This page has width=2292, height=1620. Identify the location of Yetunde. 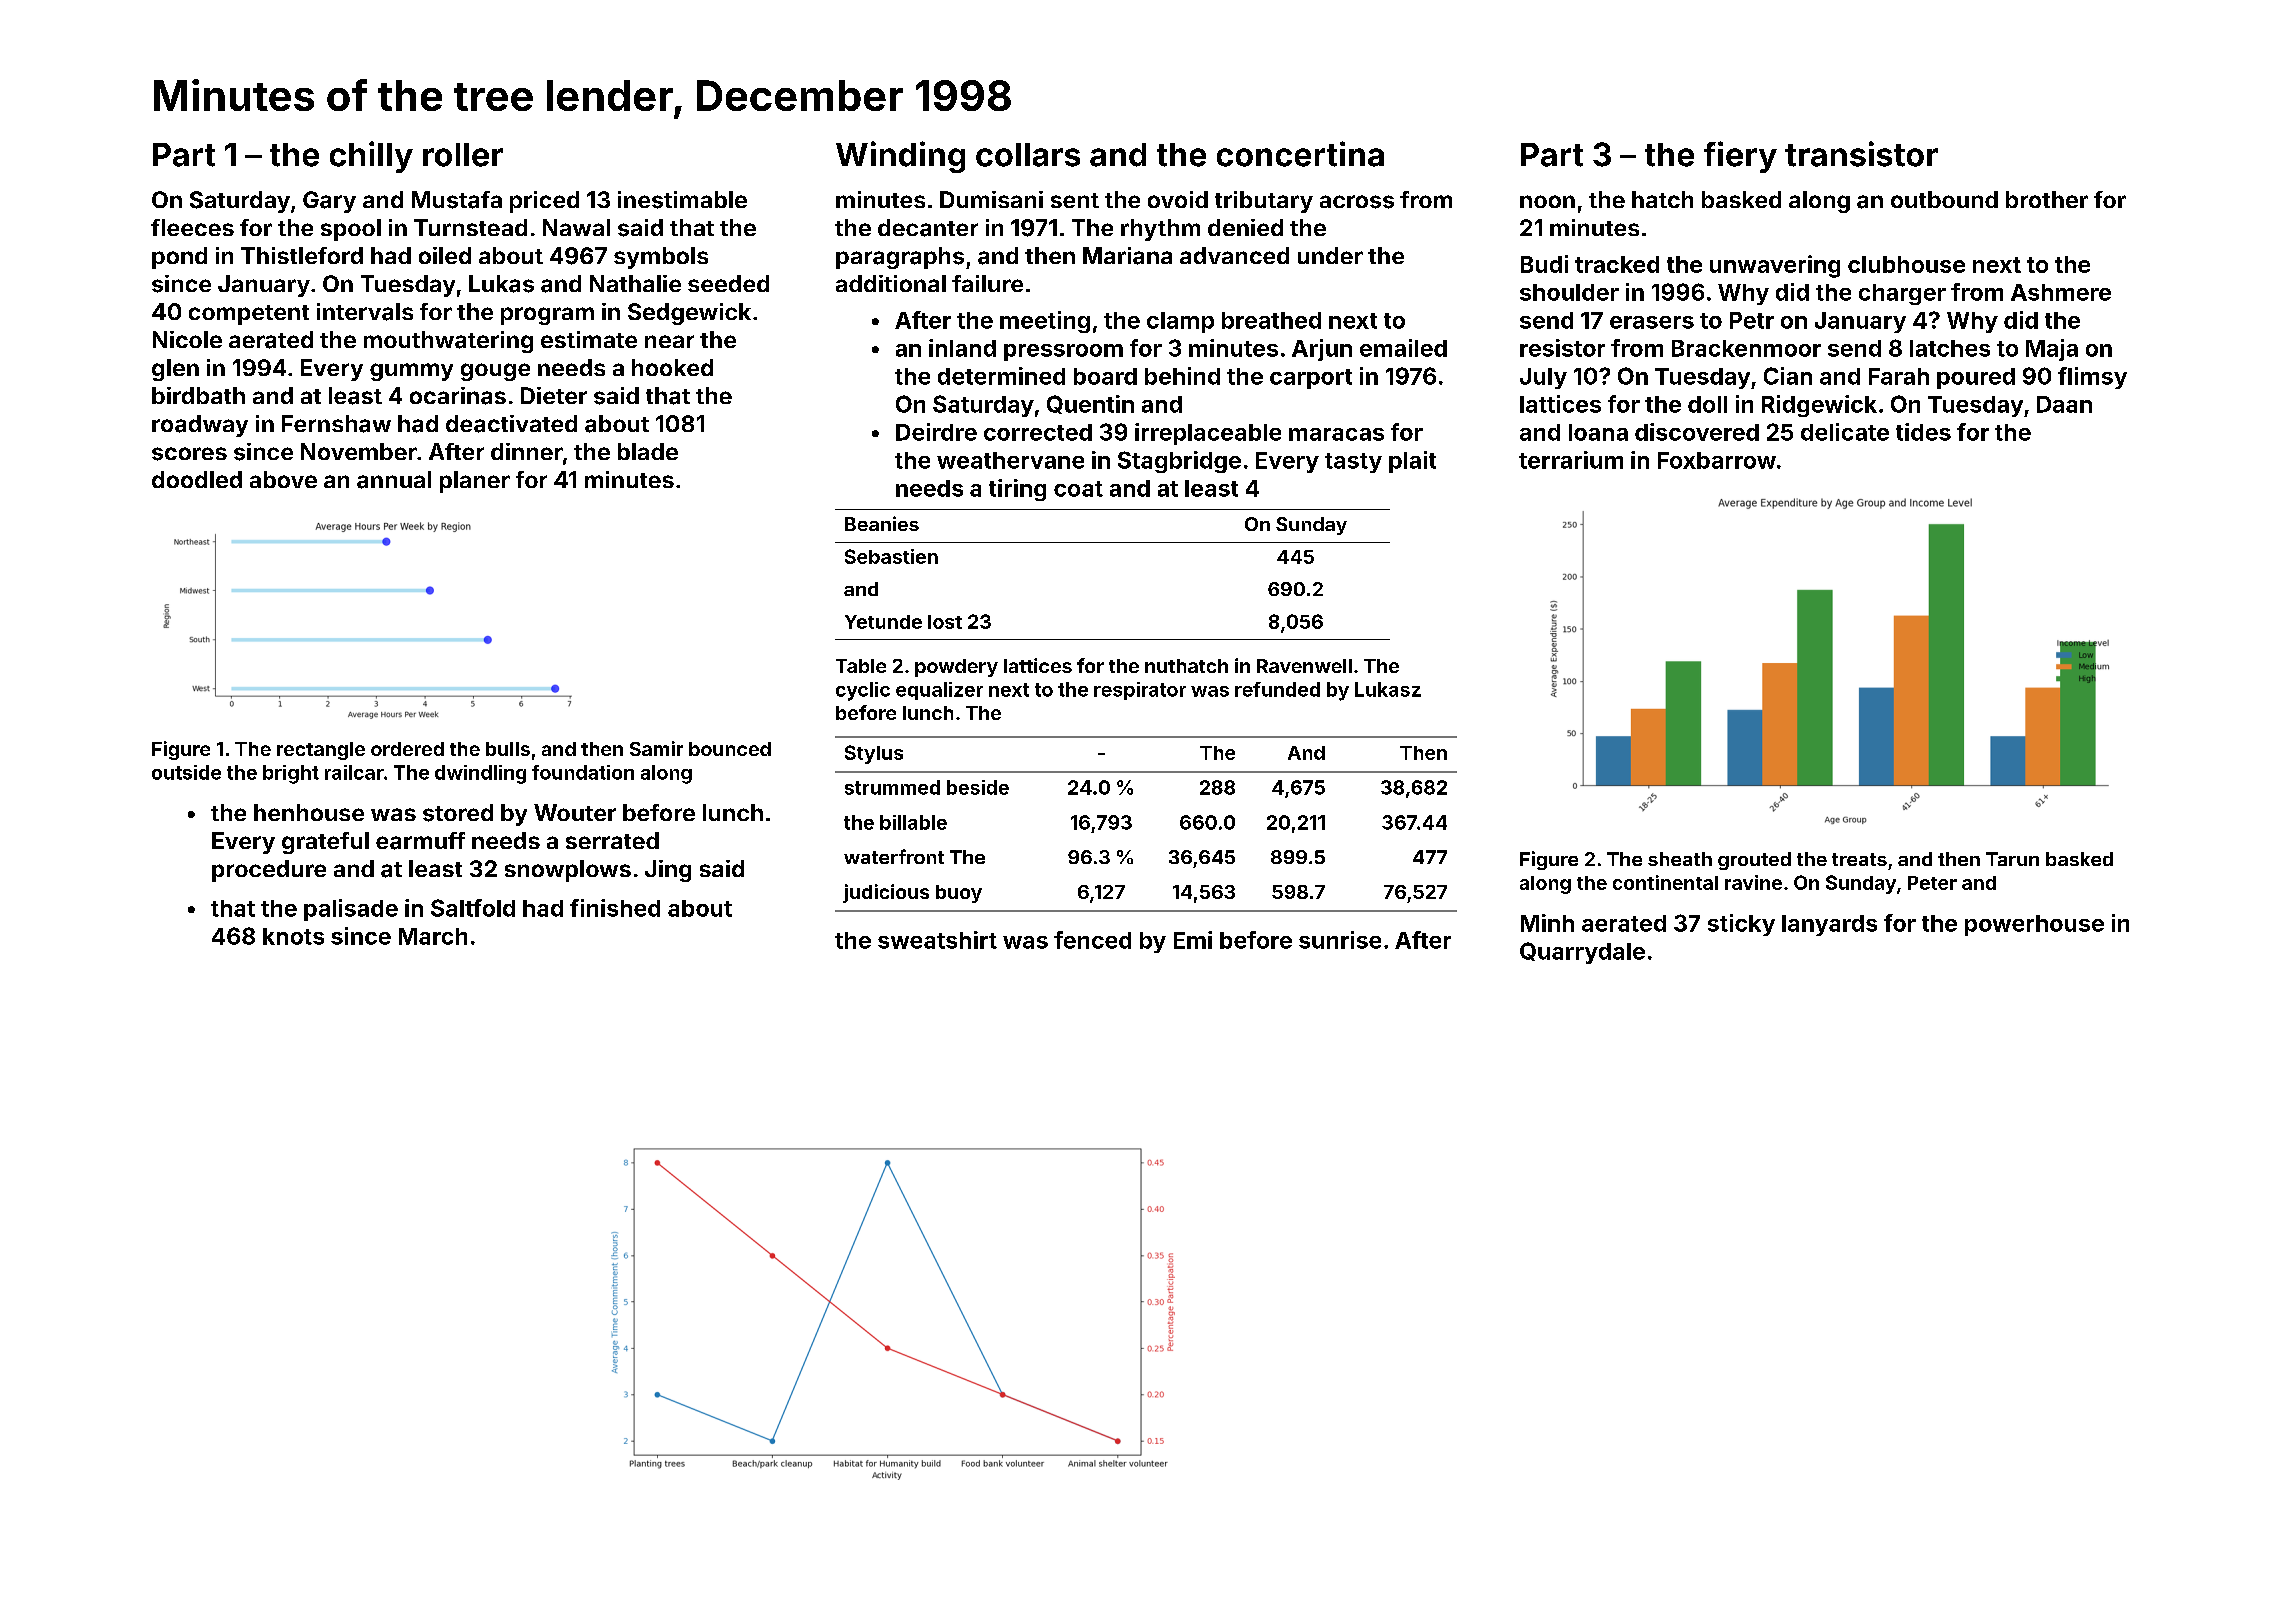
(883, 622).
